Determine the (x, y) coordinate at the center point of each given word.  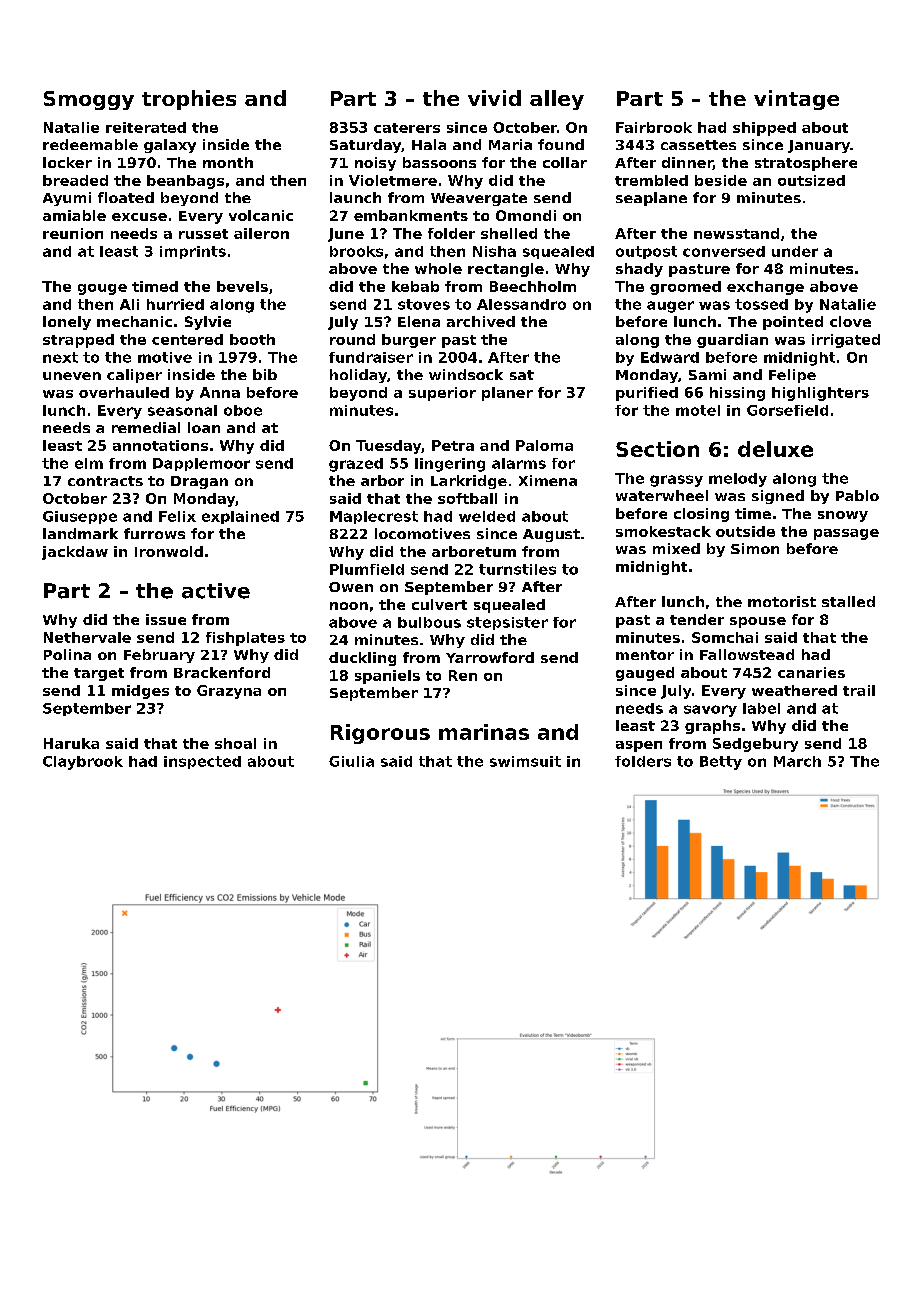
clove (850, 321)
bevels (242, 286)
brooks (356, 251)
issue (166, 619)
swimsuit (525, 761)
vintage (796, 100)
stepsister (507, 623)
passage (846, 534)
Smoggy (89, 100)
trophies (189, 100)
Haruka (71, 743)
